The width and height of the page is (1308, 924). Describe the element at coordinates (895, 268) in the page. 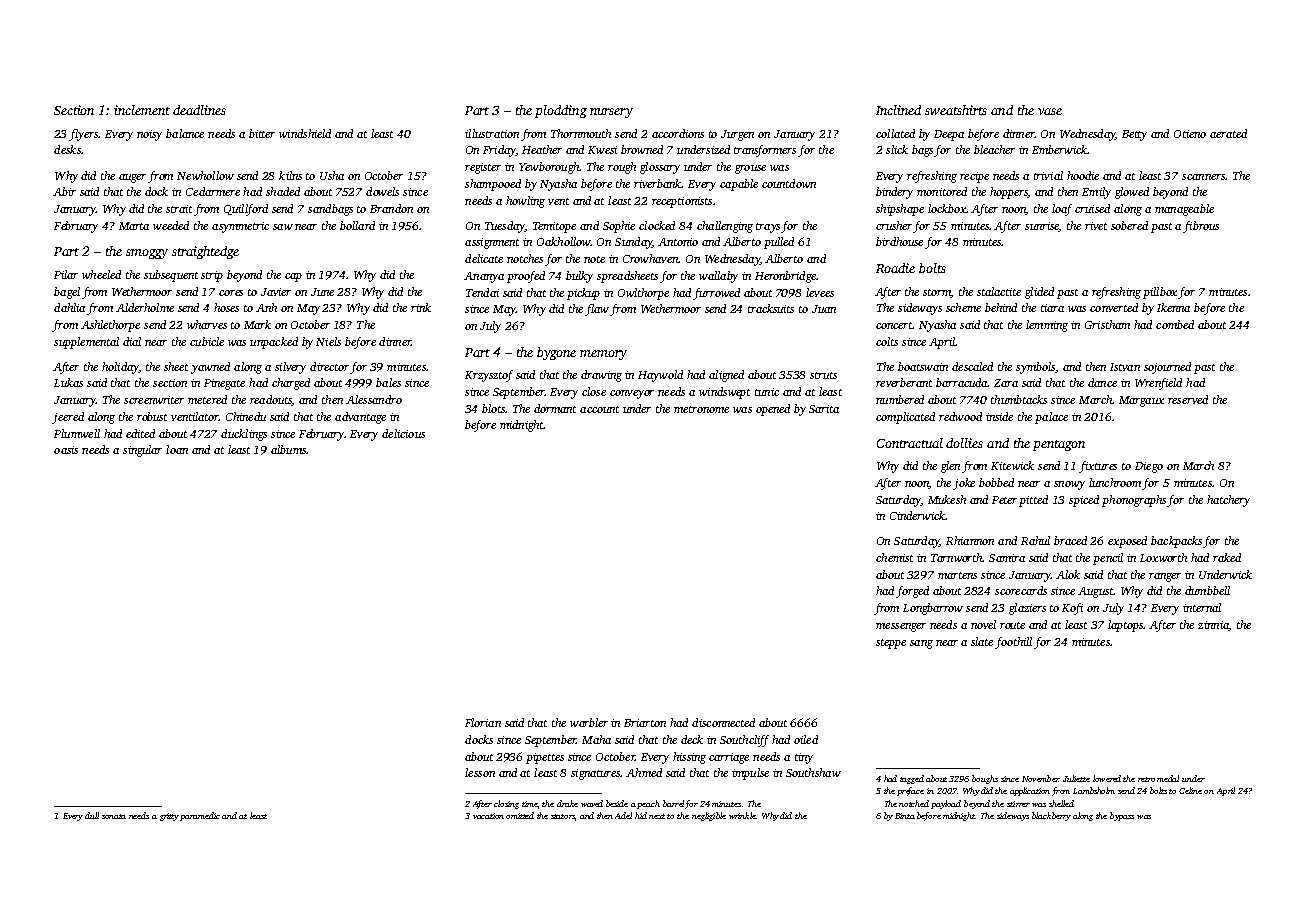

I see `Roadie` at that location.
